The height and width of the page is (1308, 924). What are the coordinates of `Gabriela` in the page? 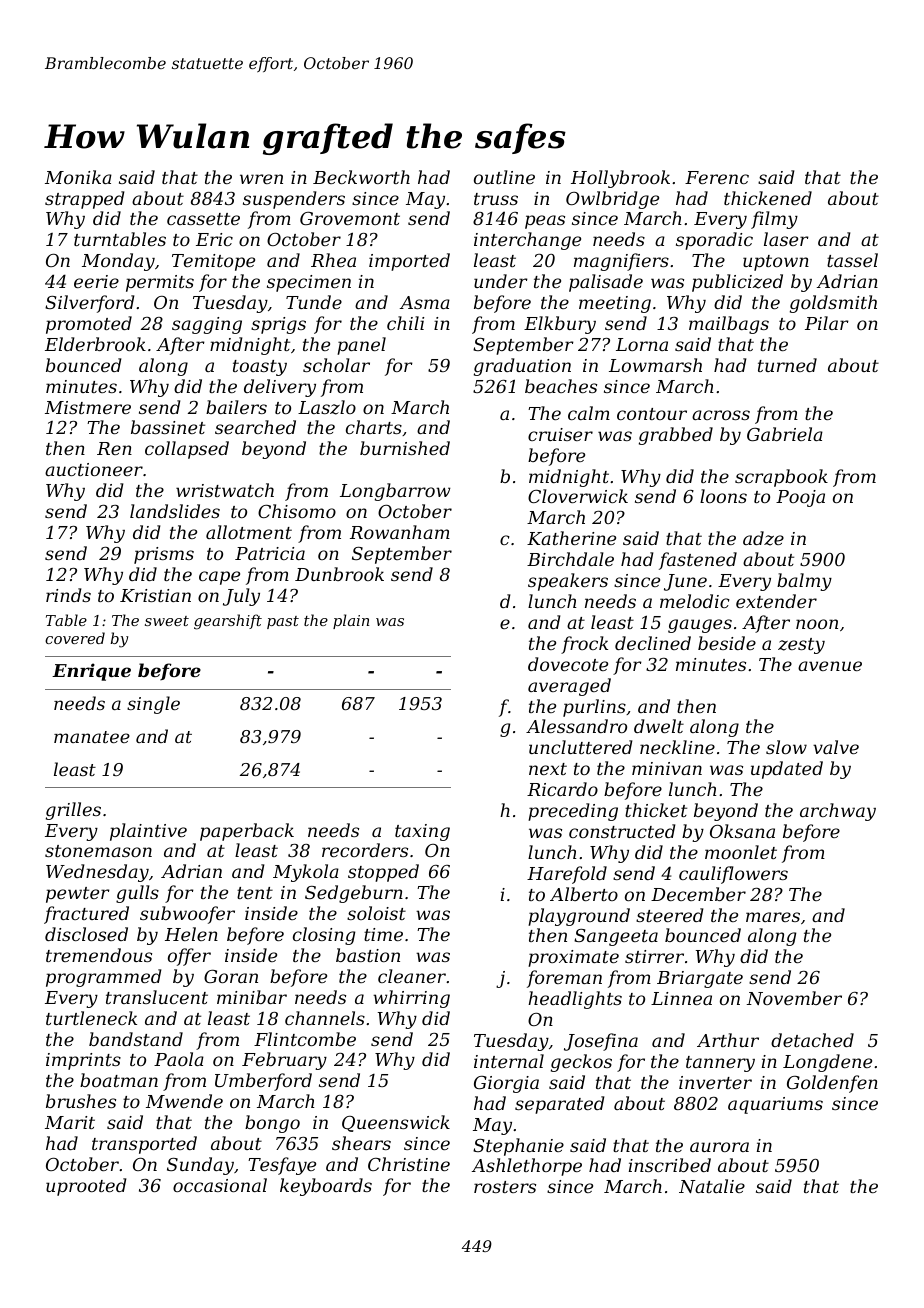 It's located at (785, 434).
